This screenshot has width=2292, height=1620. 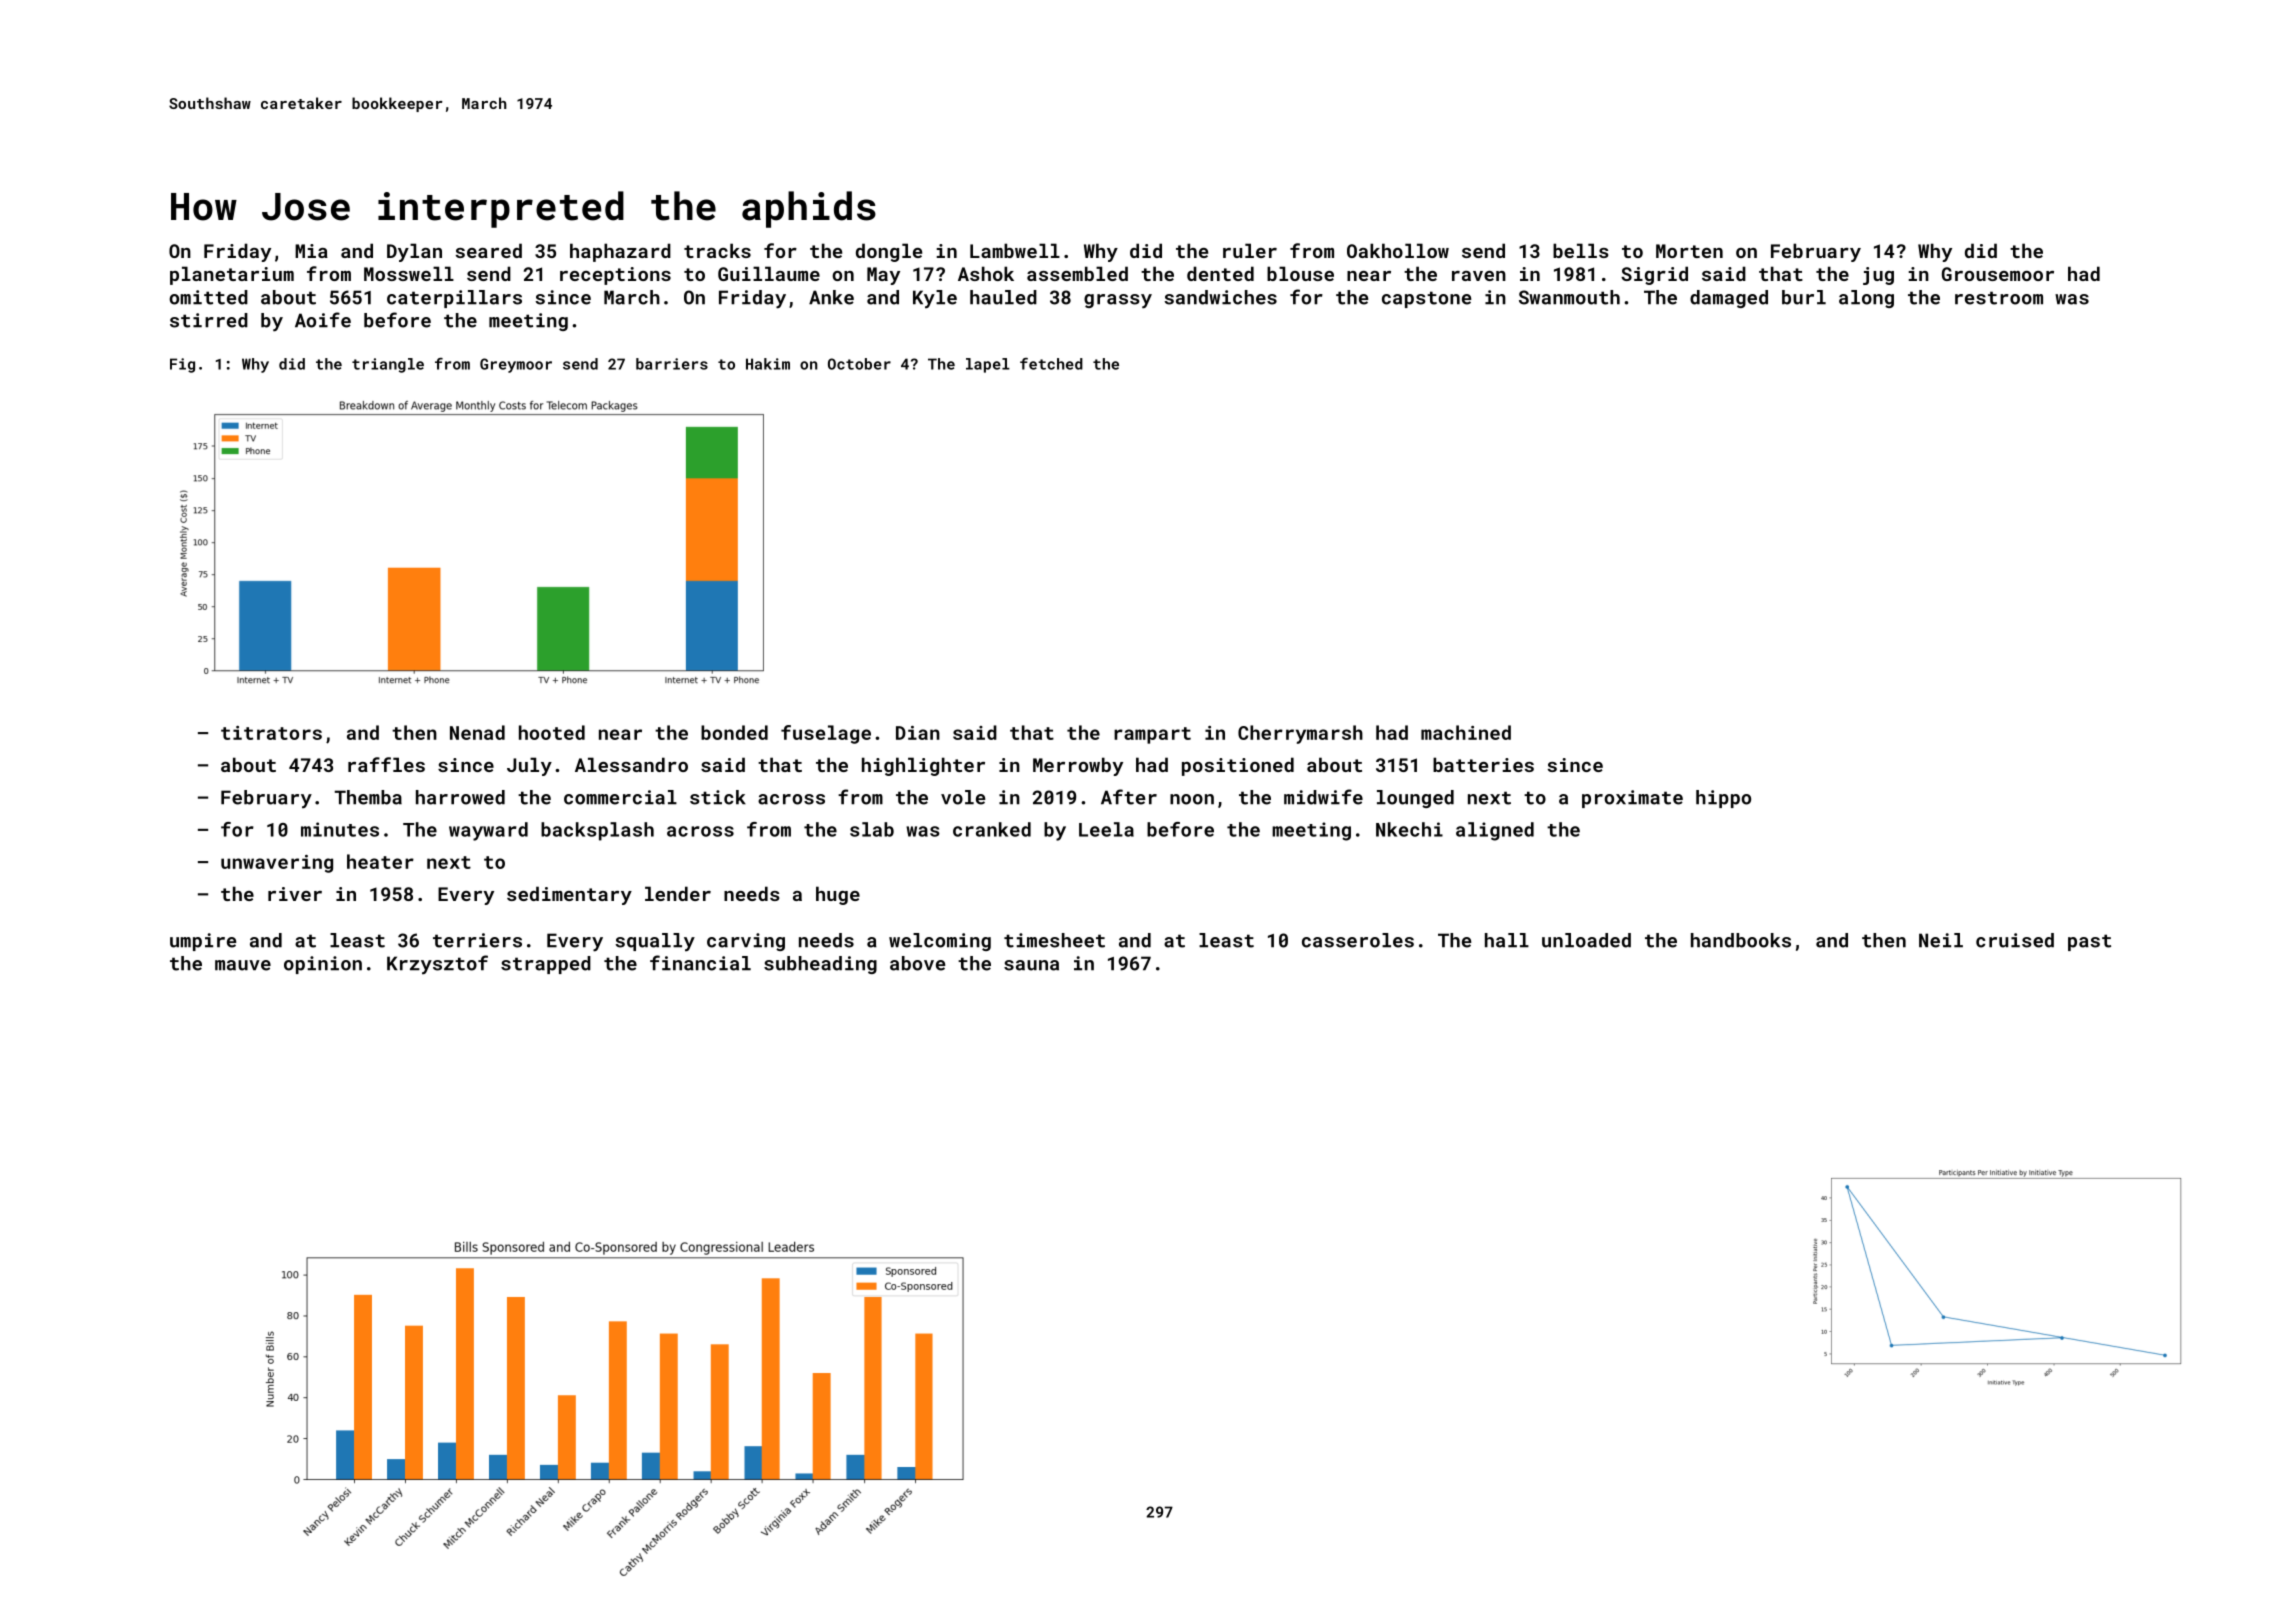 I want to click on raffles, so click(x=386, y=764).
